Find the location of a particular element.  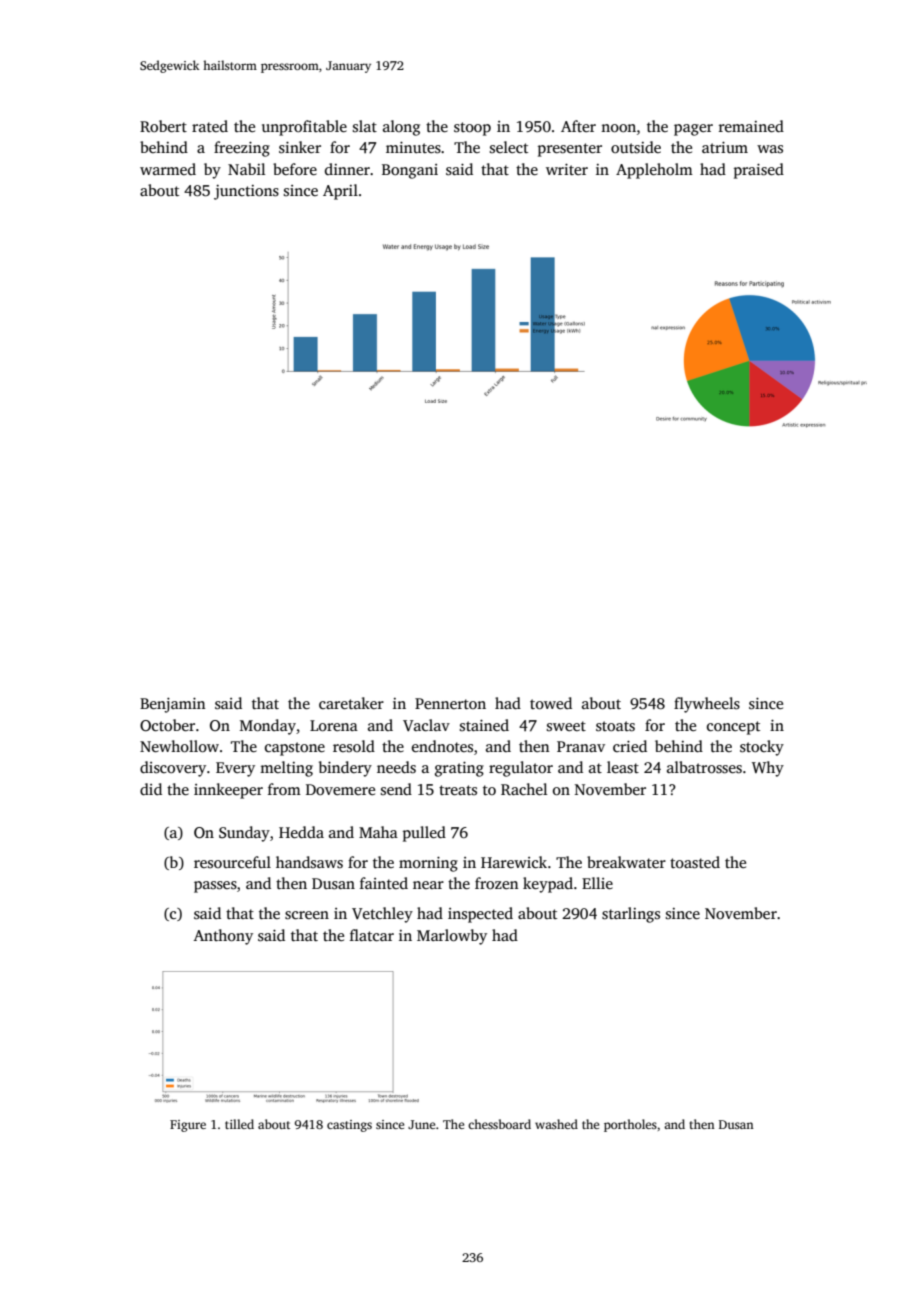

After is located at coordinates (578, 126).
